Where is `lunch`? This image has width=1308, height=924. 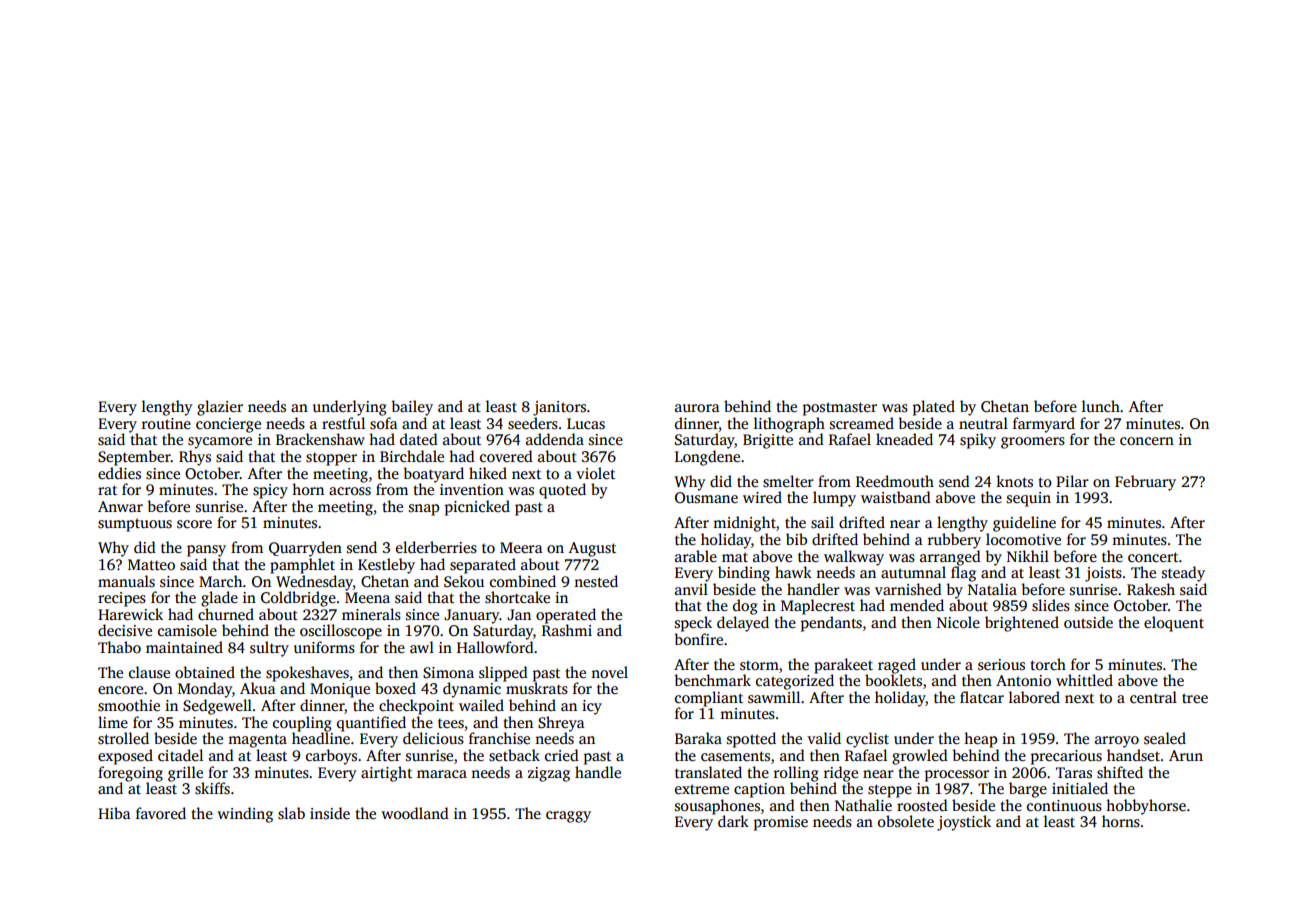
lunch is located at coordinates (1101, 406).
